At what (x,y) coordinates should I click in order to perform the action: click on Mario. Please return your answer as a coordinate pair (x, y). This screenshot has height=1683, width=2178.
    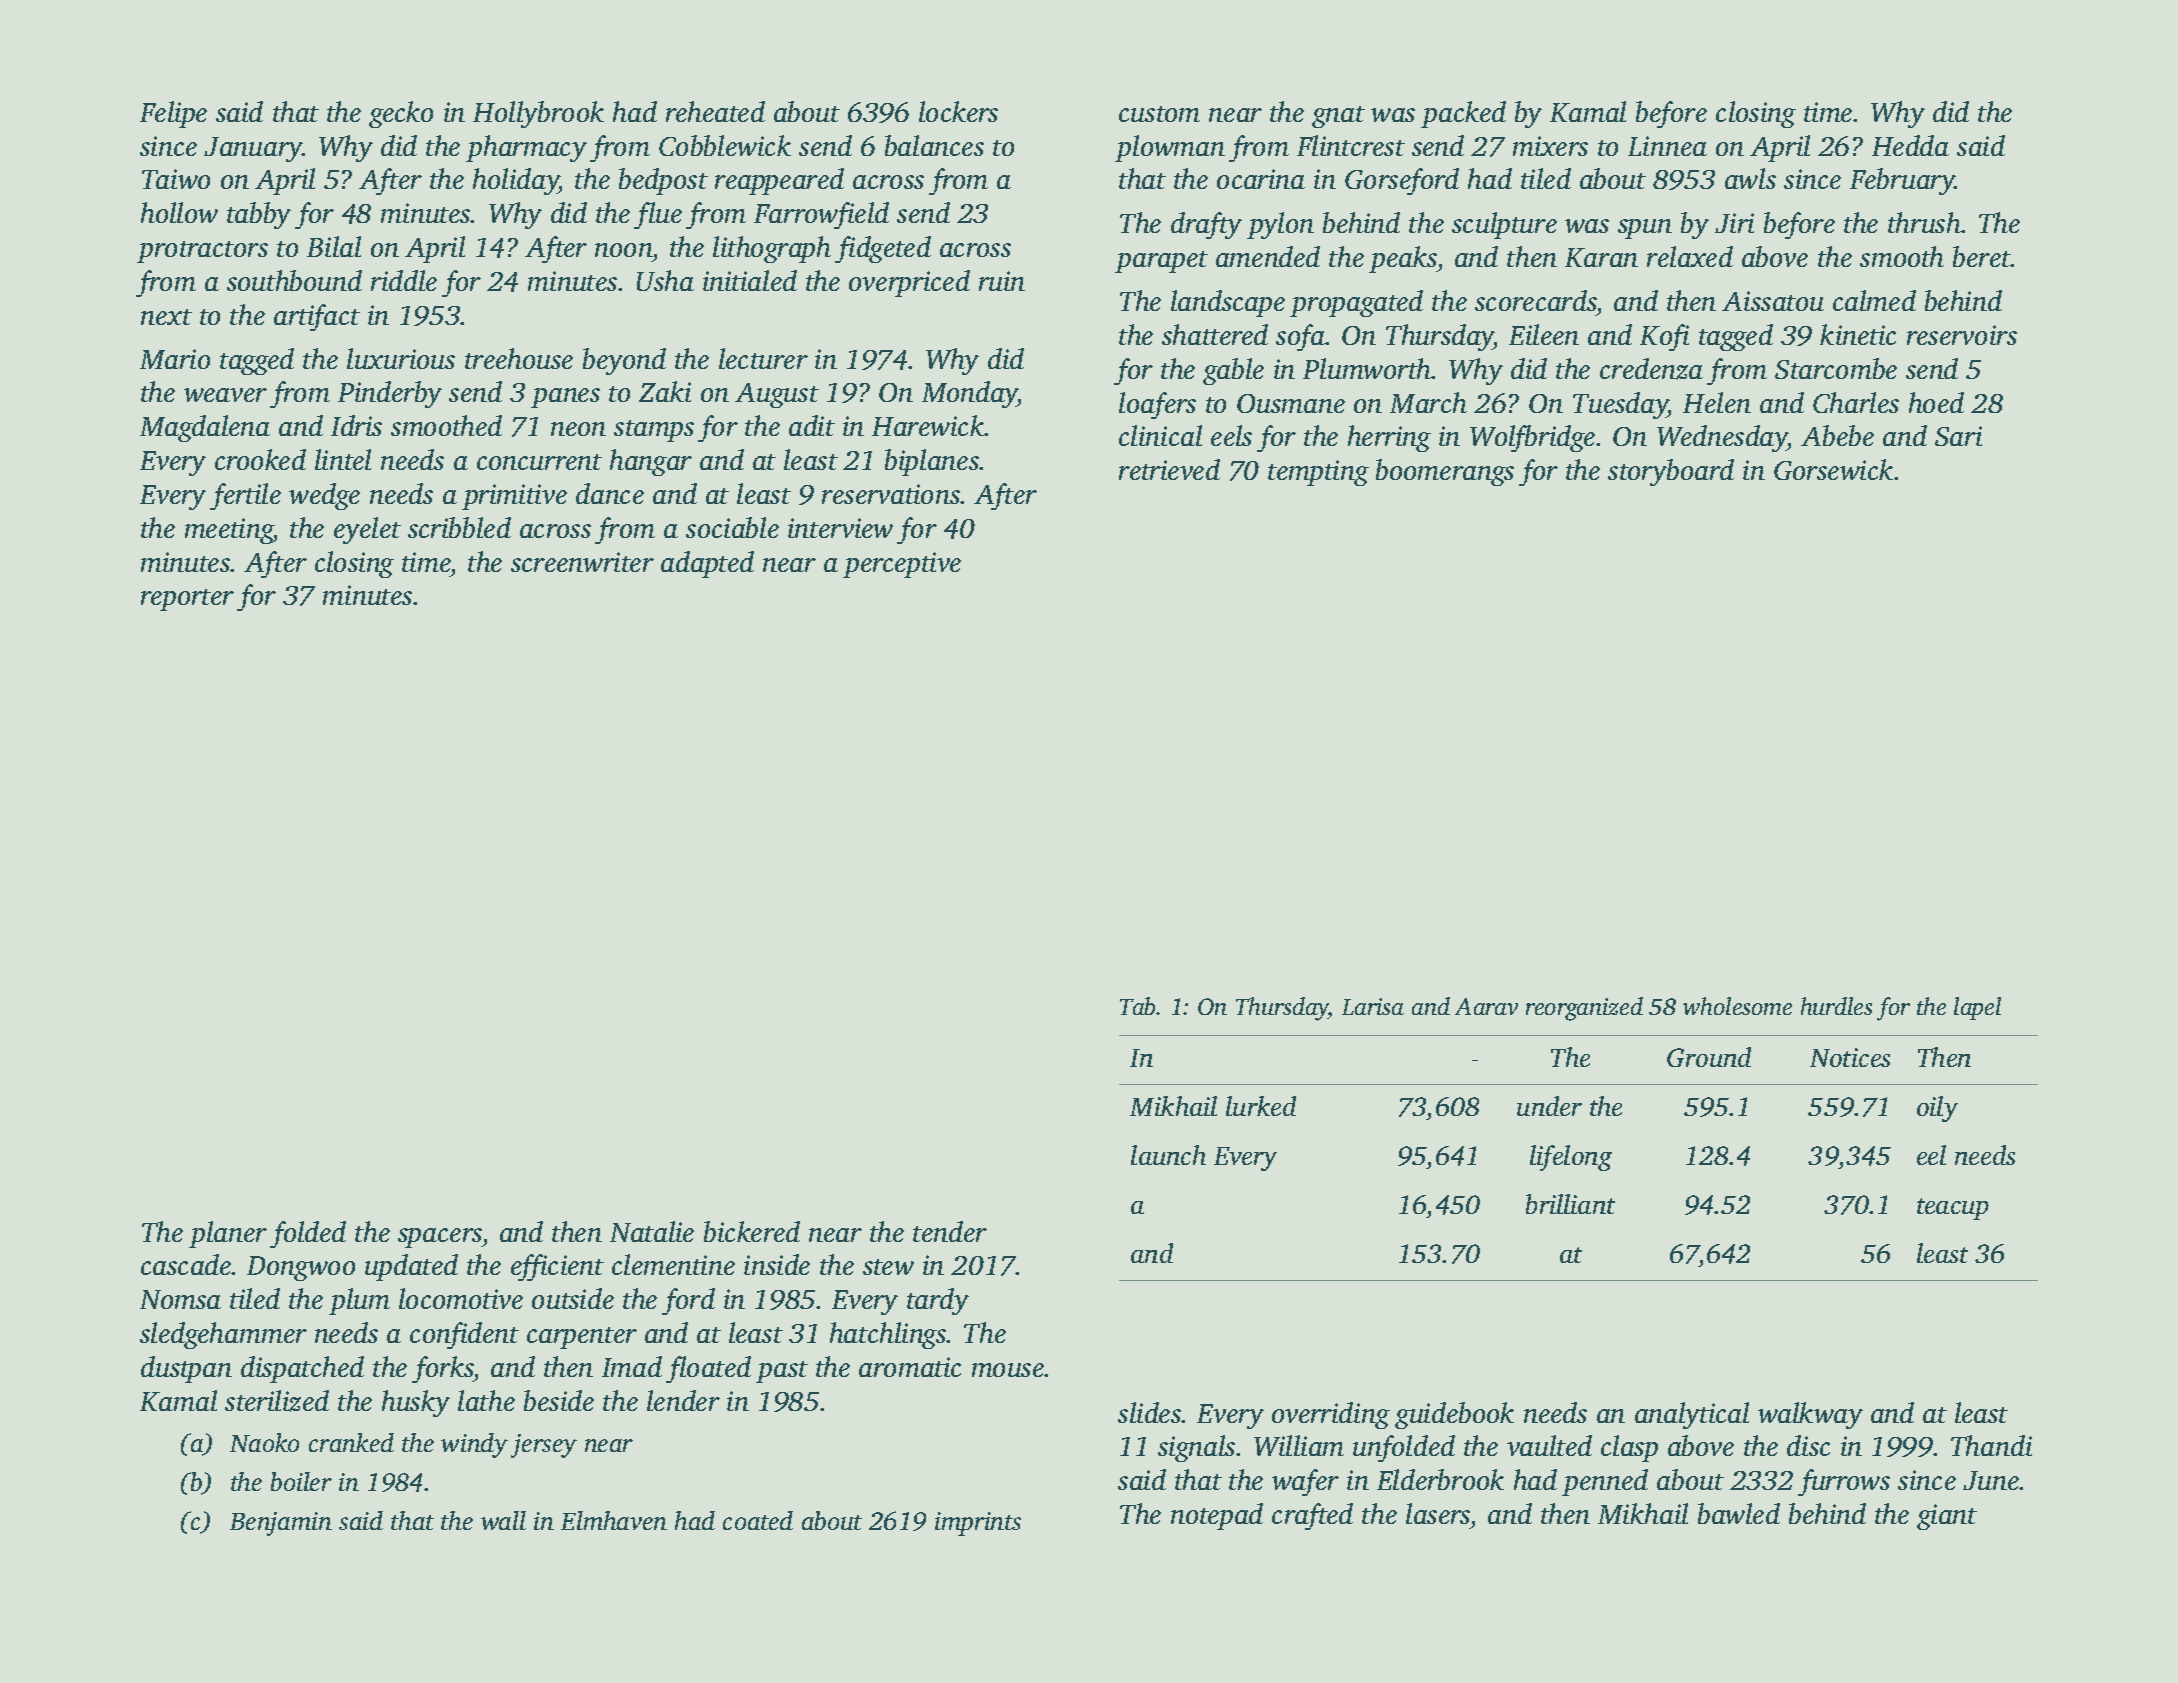
    Looking at the image, I should click on (175, 359).
